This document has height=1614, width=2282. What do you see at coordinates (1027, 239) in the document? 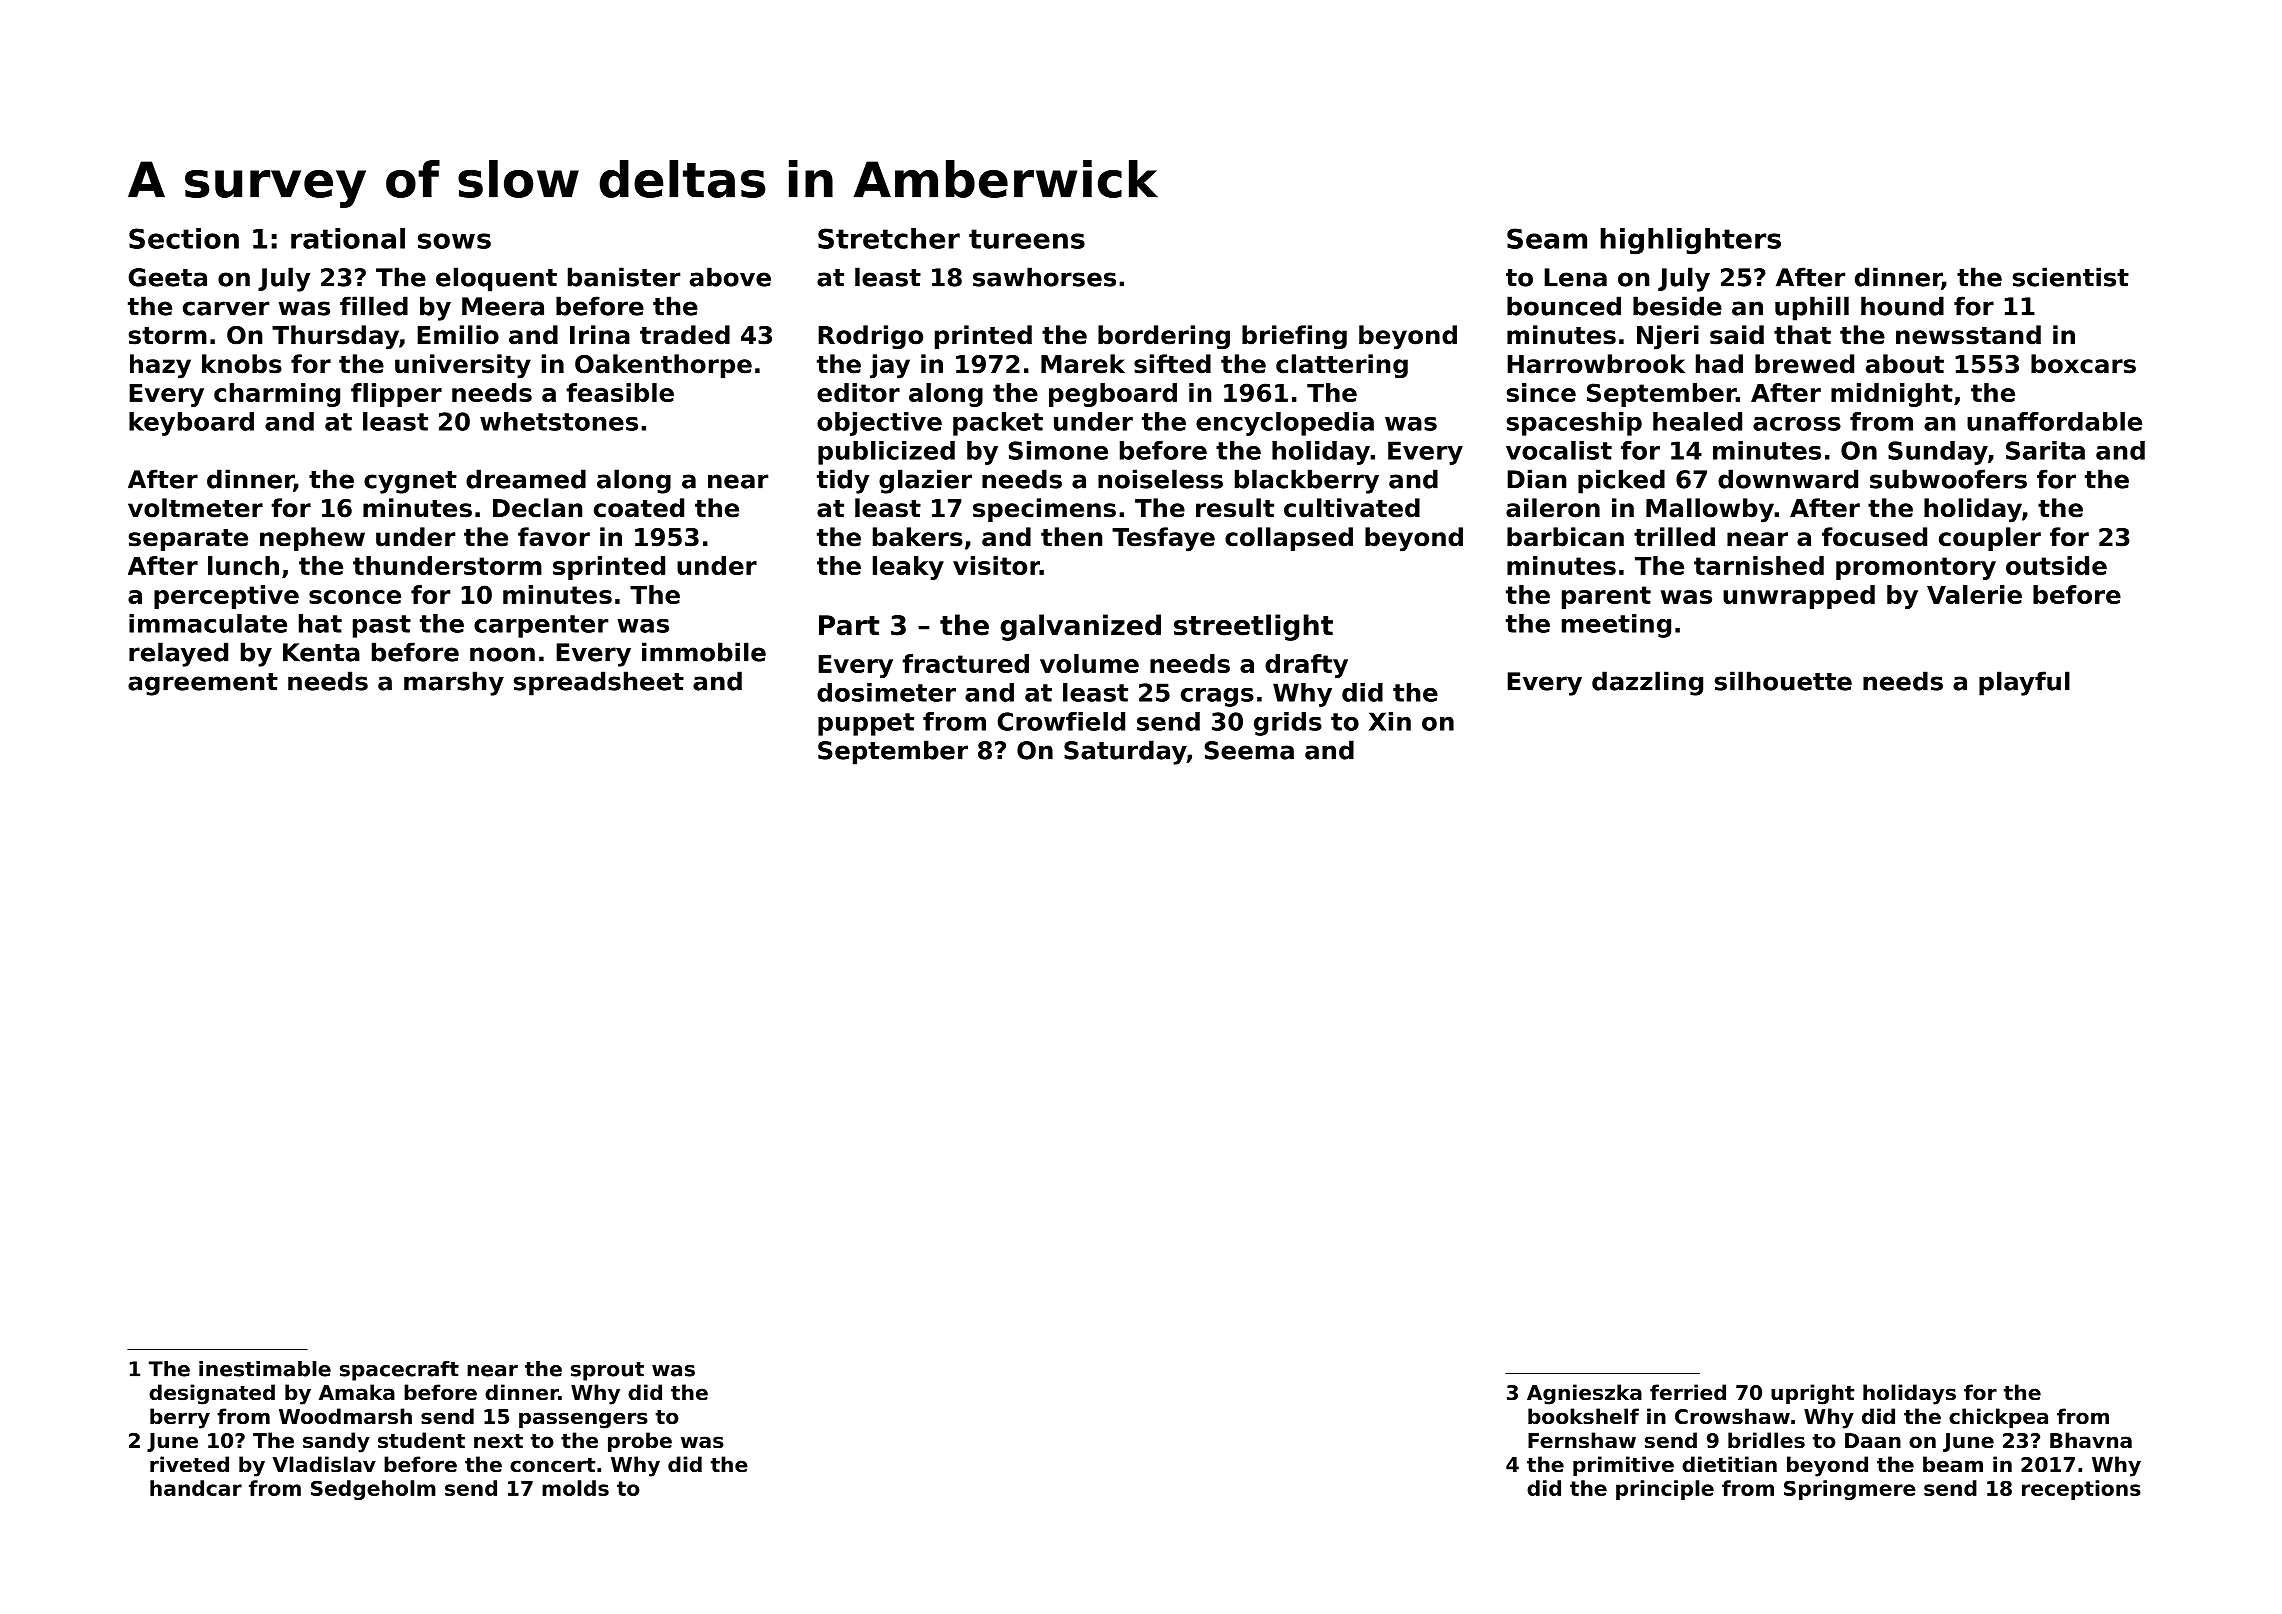
I see `tureens` at bounding box center [1027, 239].
